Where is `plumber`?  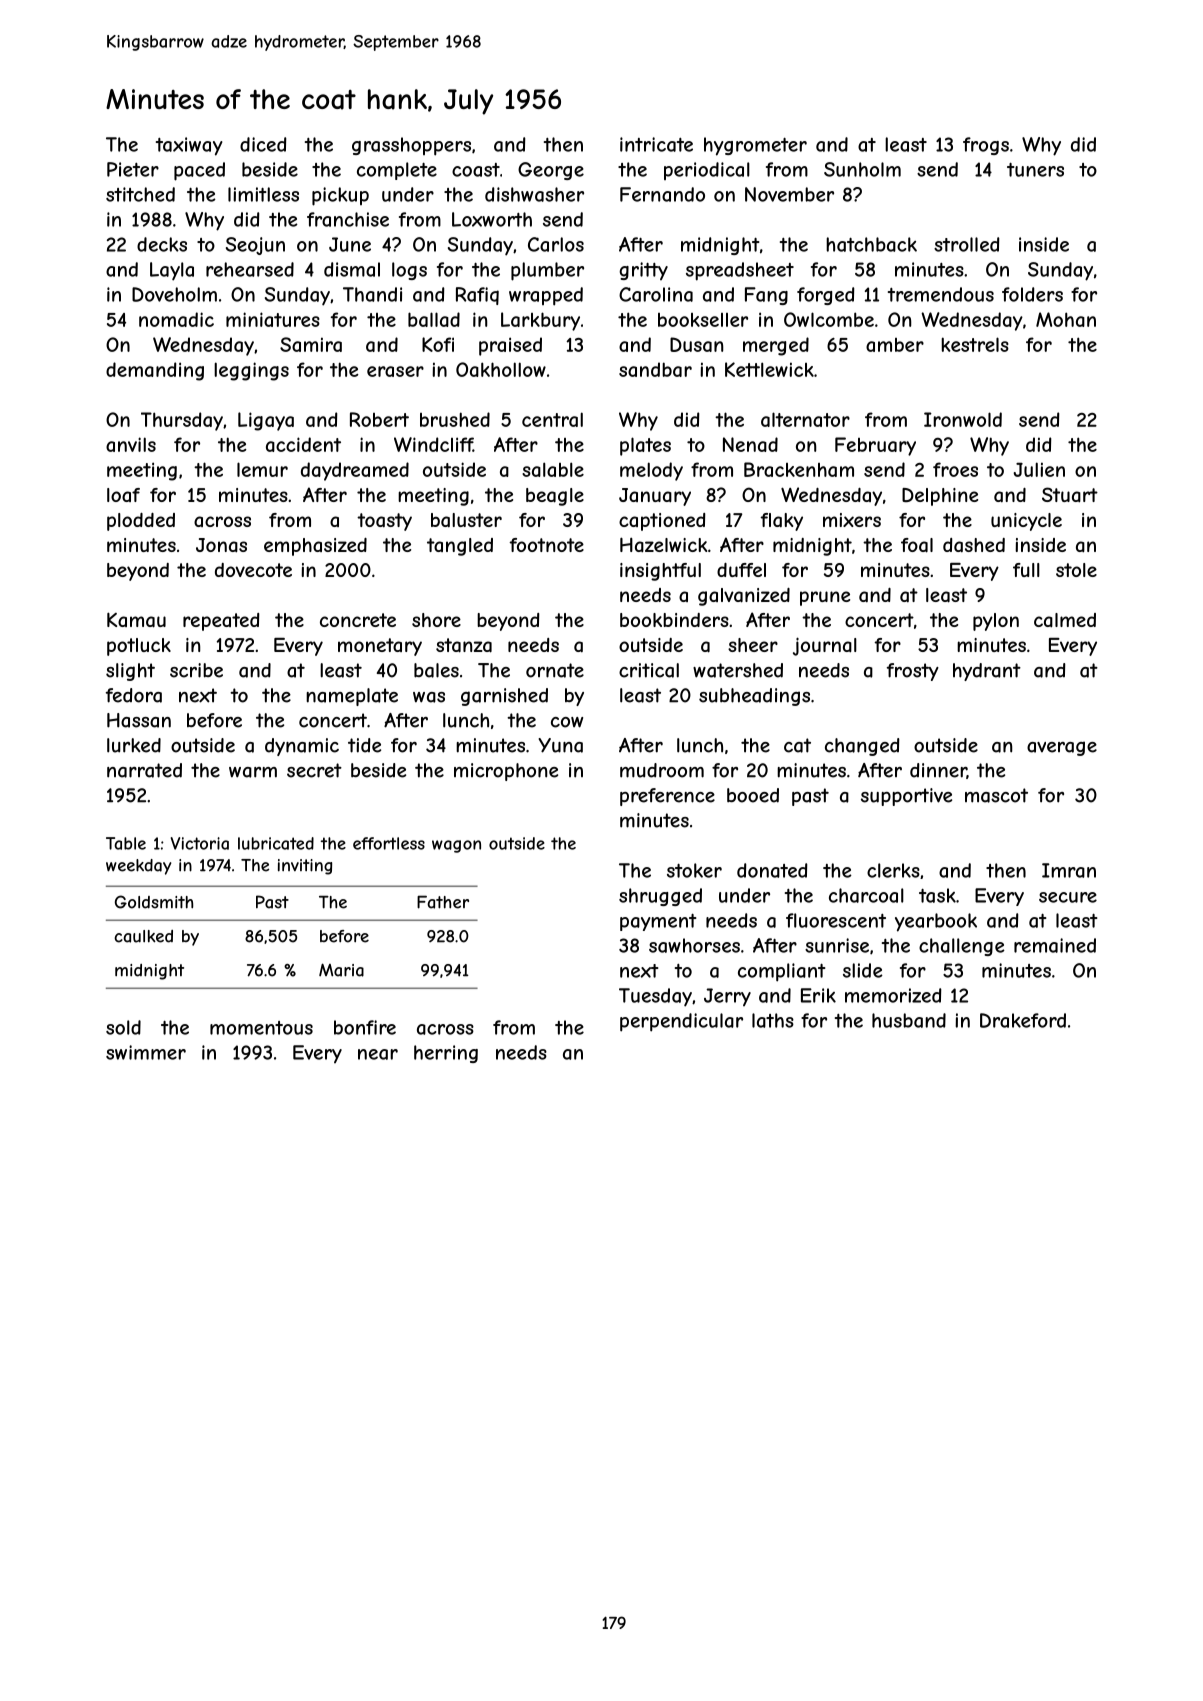 plumber is located at coordinates (547, 271).
